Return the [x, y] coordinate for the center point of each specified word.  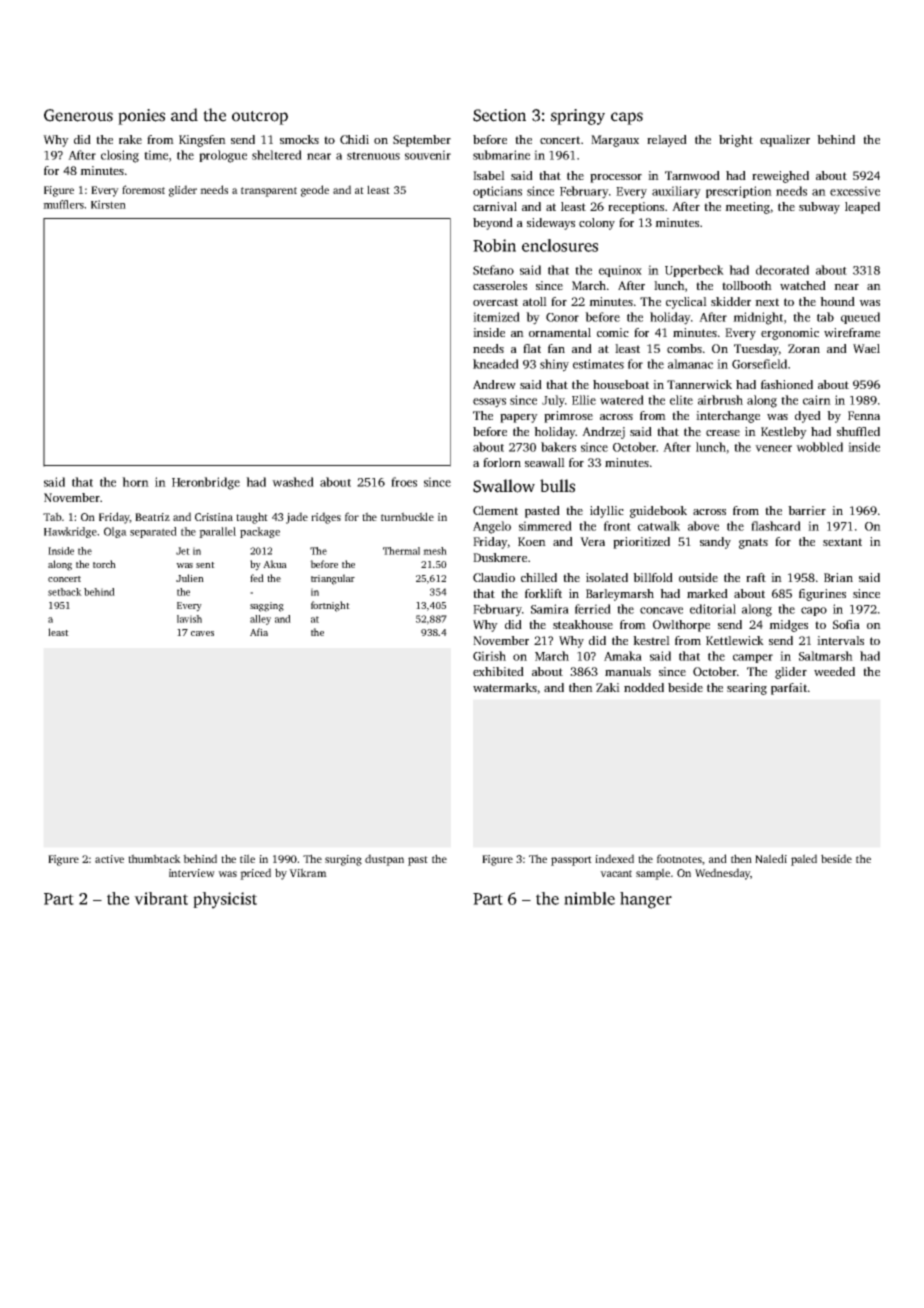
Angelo [492, 527]
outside [698, 577]
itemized [496, 317]
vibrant [161, 898]
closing [120, 156]
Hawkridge [71, 532]
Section [499, 115]
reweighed [780, 177]
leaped [862, 208]
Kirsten [108, 204]
